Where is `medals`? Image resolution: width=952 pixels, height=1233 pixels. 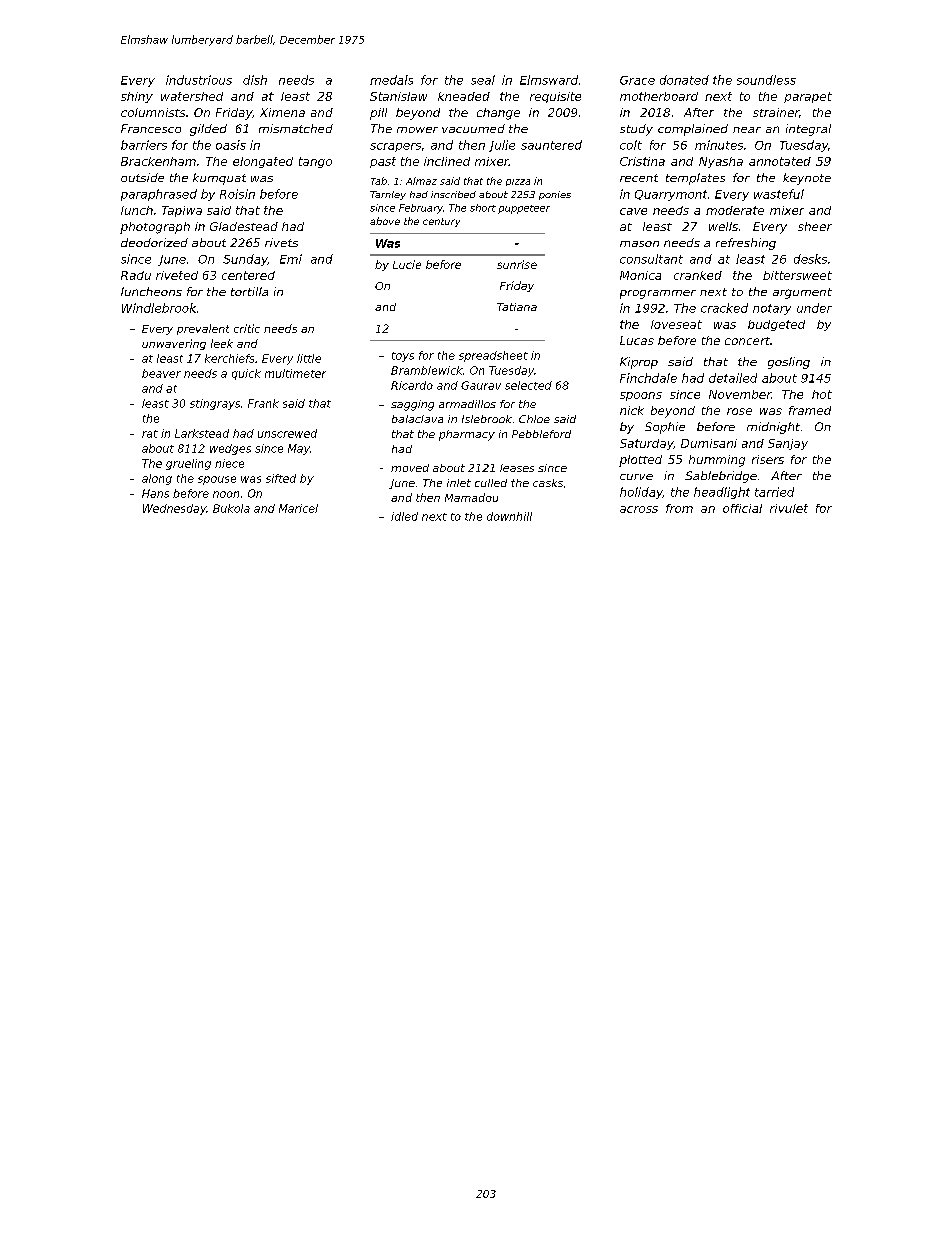 medals is located at coordinates (391, 80).
